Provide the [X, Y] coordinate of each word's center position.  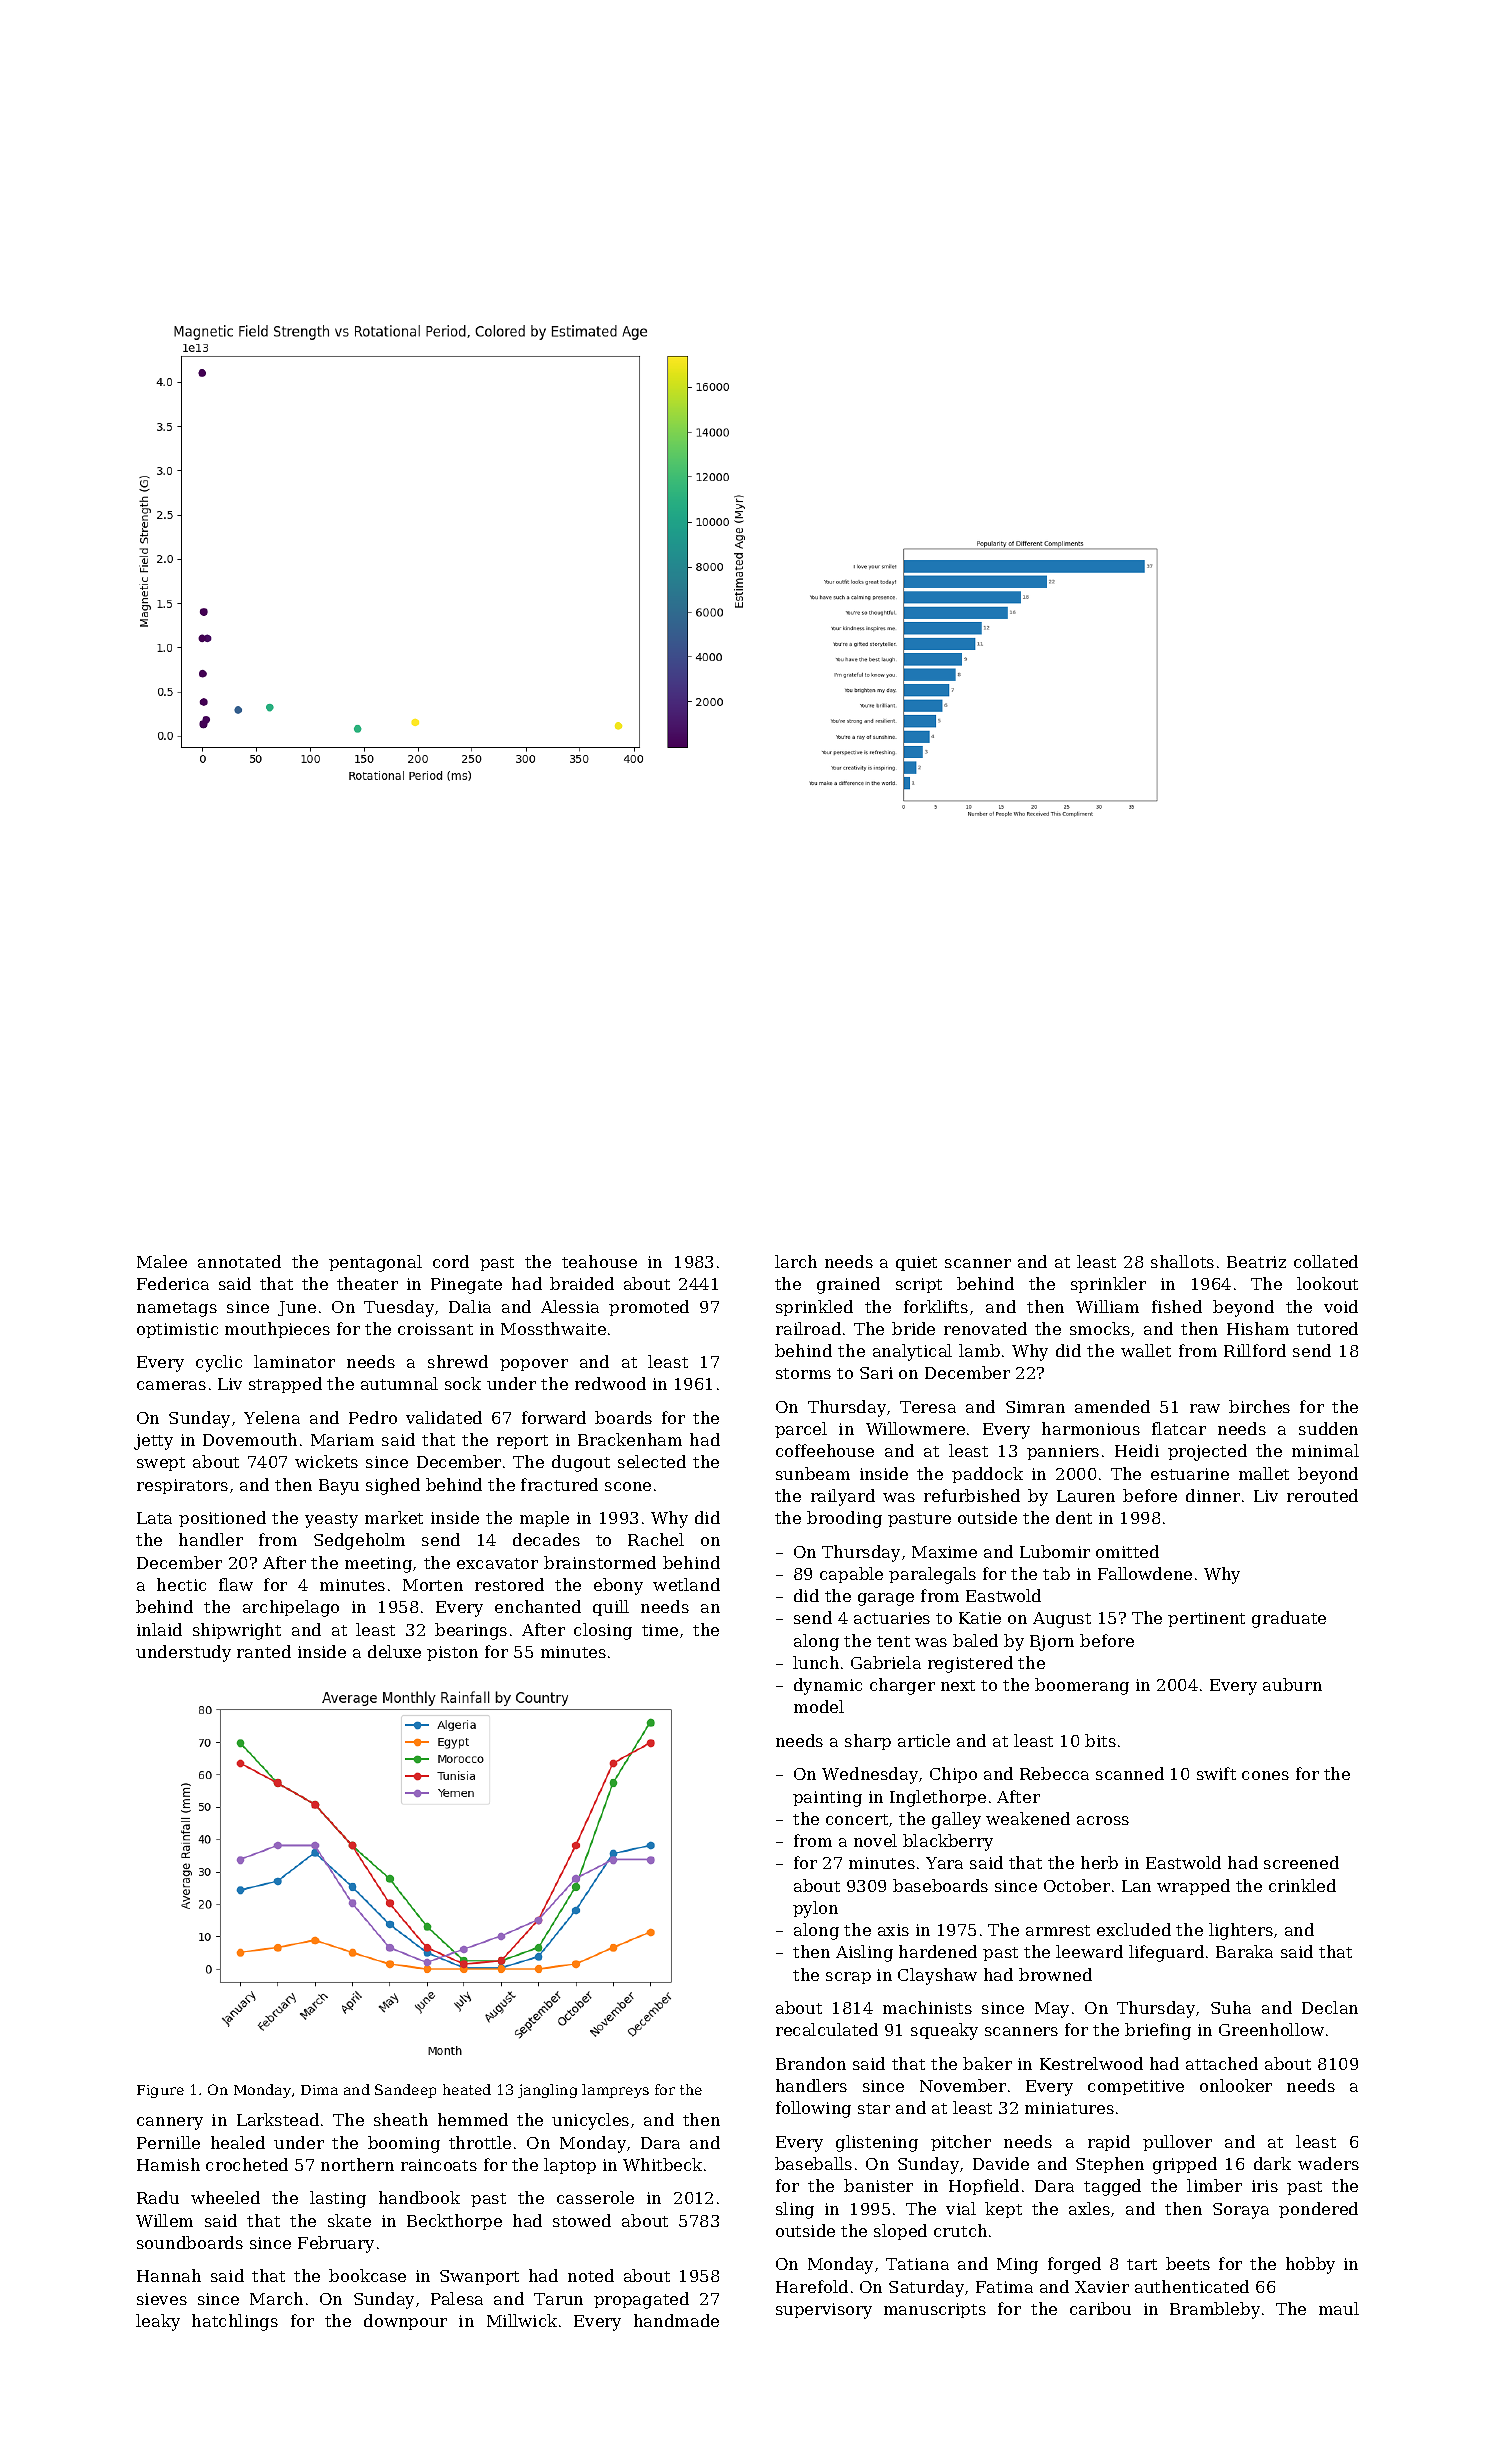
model [819, 1706]
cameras [171, 1385]
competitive [1136, 2087]
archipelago [291, 1608]
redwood [610, 1383]
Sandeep [405, 2091]
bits [1100, 1740]
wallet [1146, 1350]
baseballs [813, 2163]
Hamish [168, 2164]
